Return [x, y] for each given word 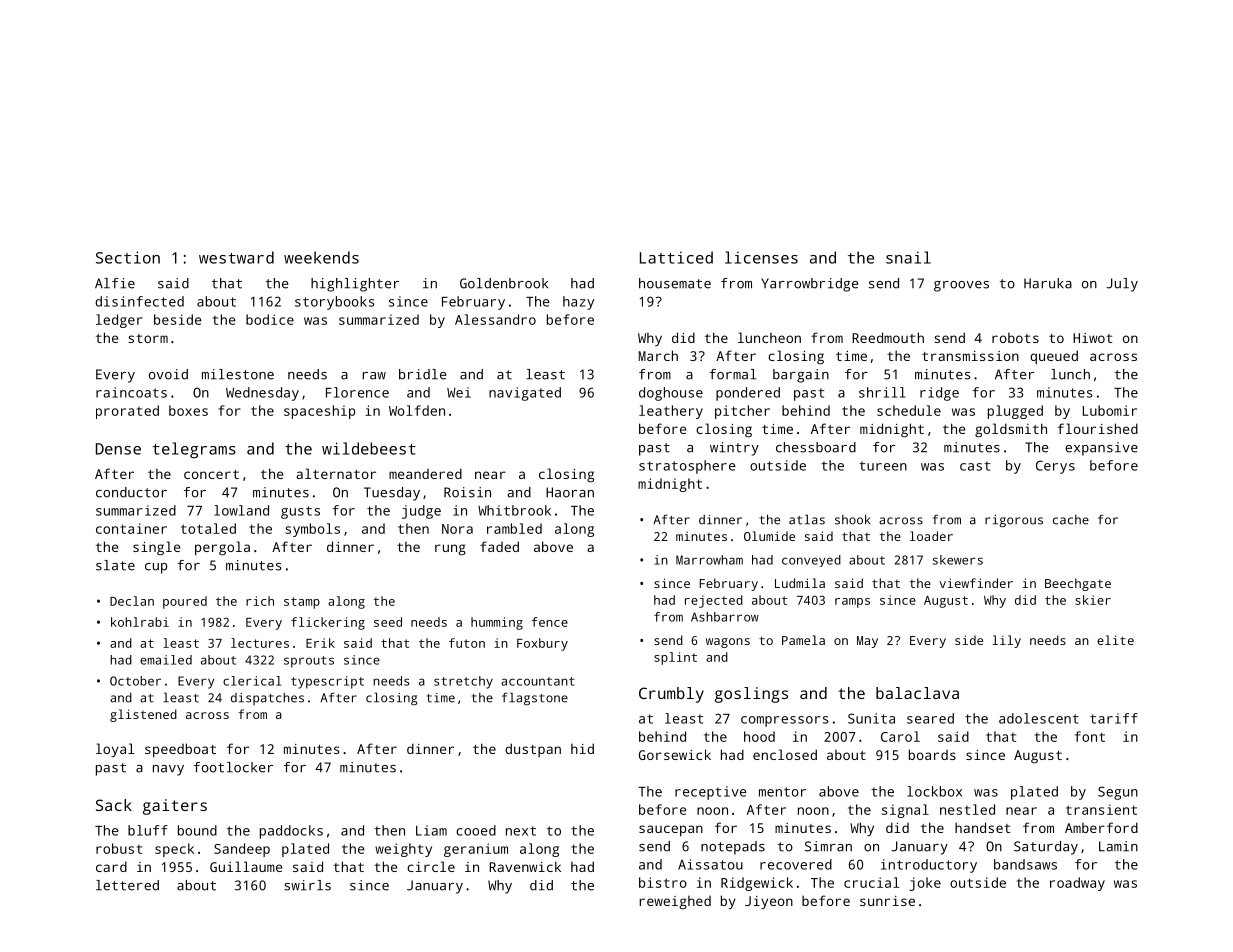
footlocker [233, 767]
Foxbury [542, 644]
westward [236, 257]
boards [932, 754]
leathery [671, 412]
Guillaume [246, 866]
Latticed [676, 257]
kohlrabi [140, 622]
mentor [782, 792]
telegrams [194, 450]
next [521, 831]
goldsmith [1011, 430]
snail [908, 257]
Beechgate [1078, 584]
